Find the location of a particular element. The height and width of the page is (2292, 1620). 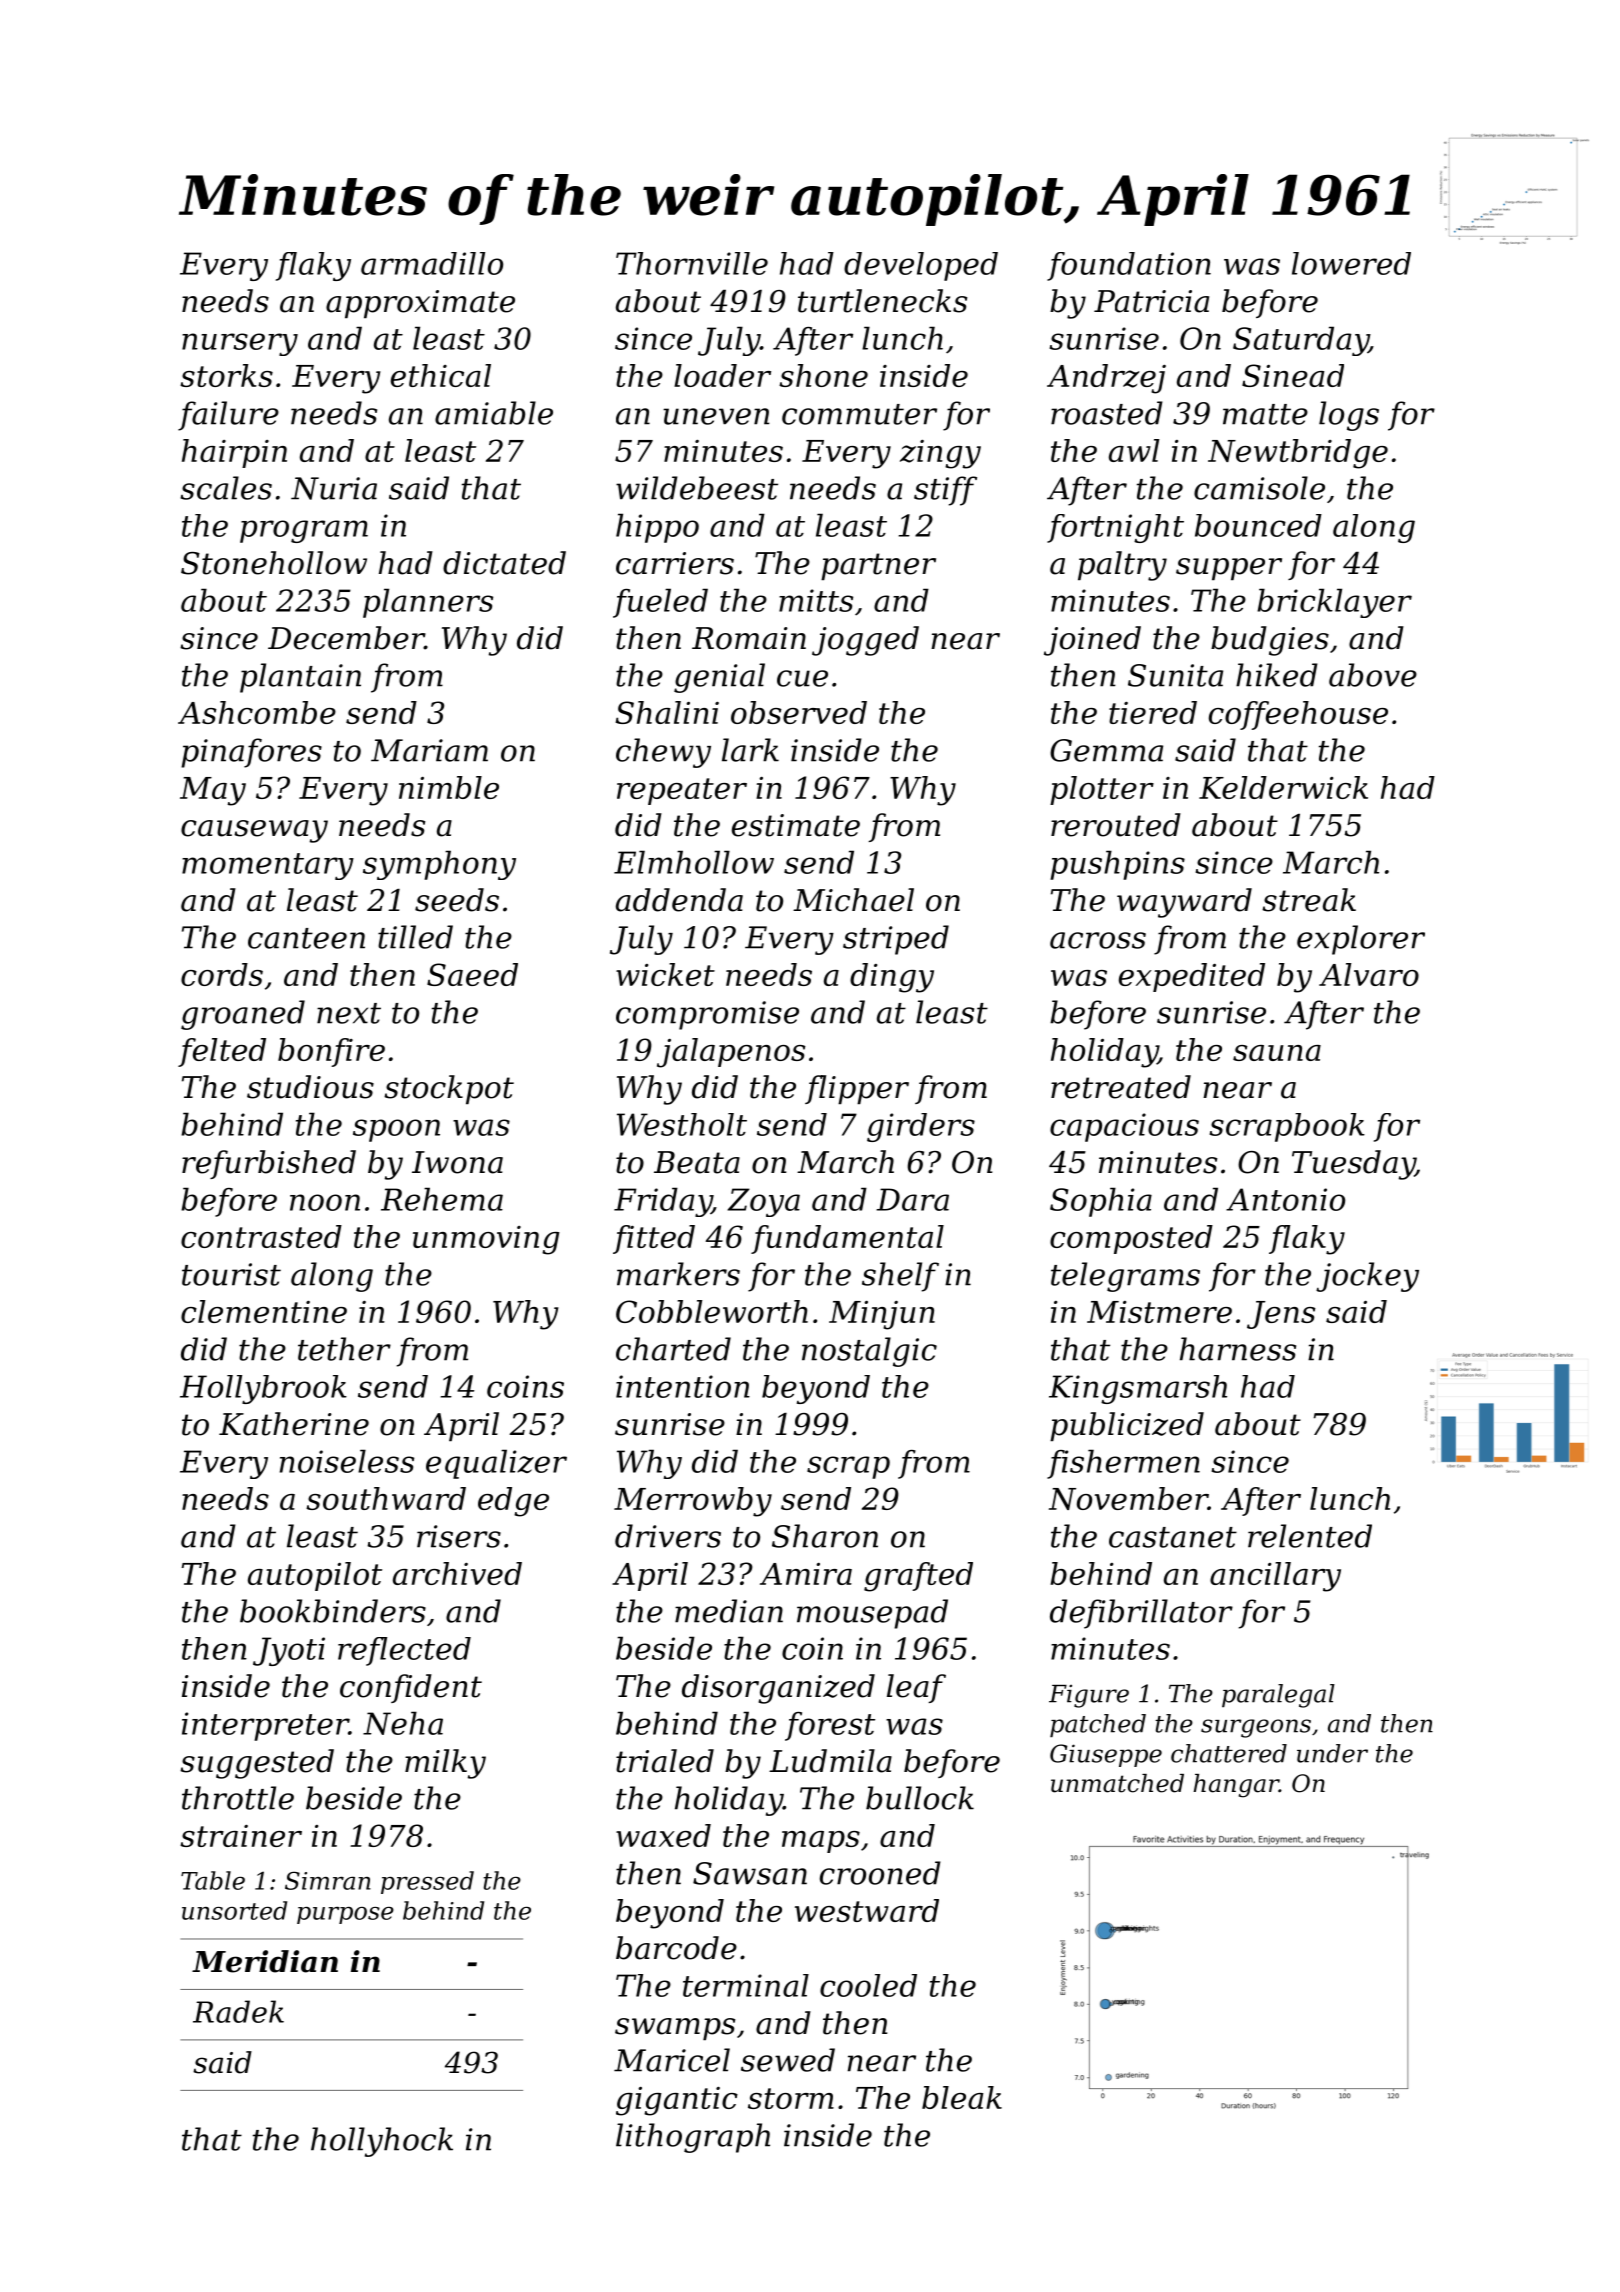

hollyhock is located at coordinates (382, 2142).
